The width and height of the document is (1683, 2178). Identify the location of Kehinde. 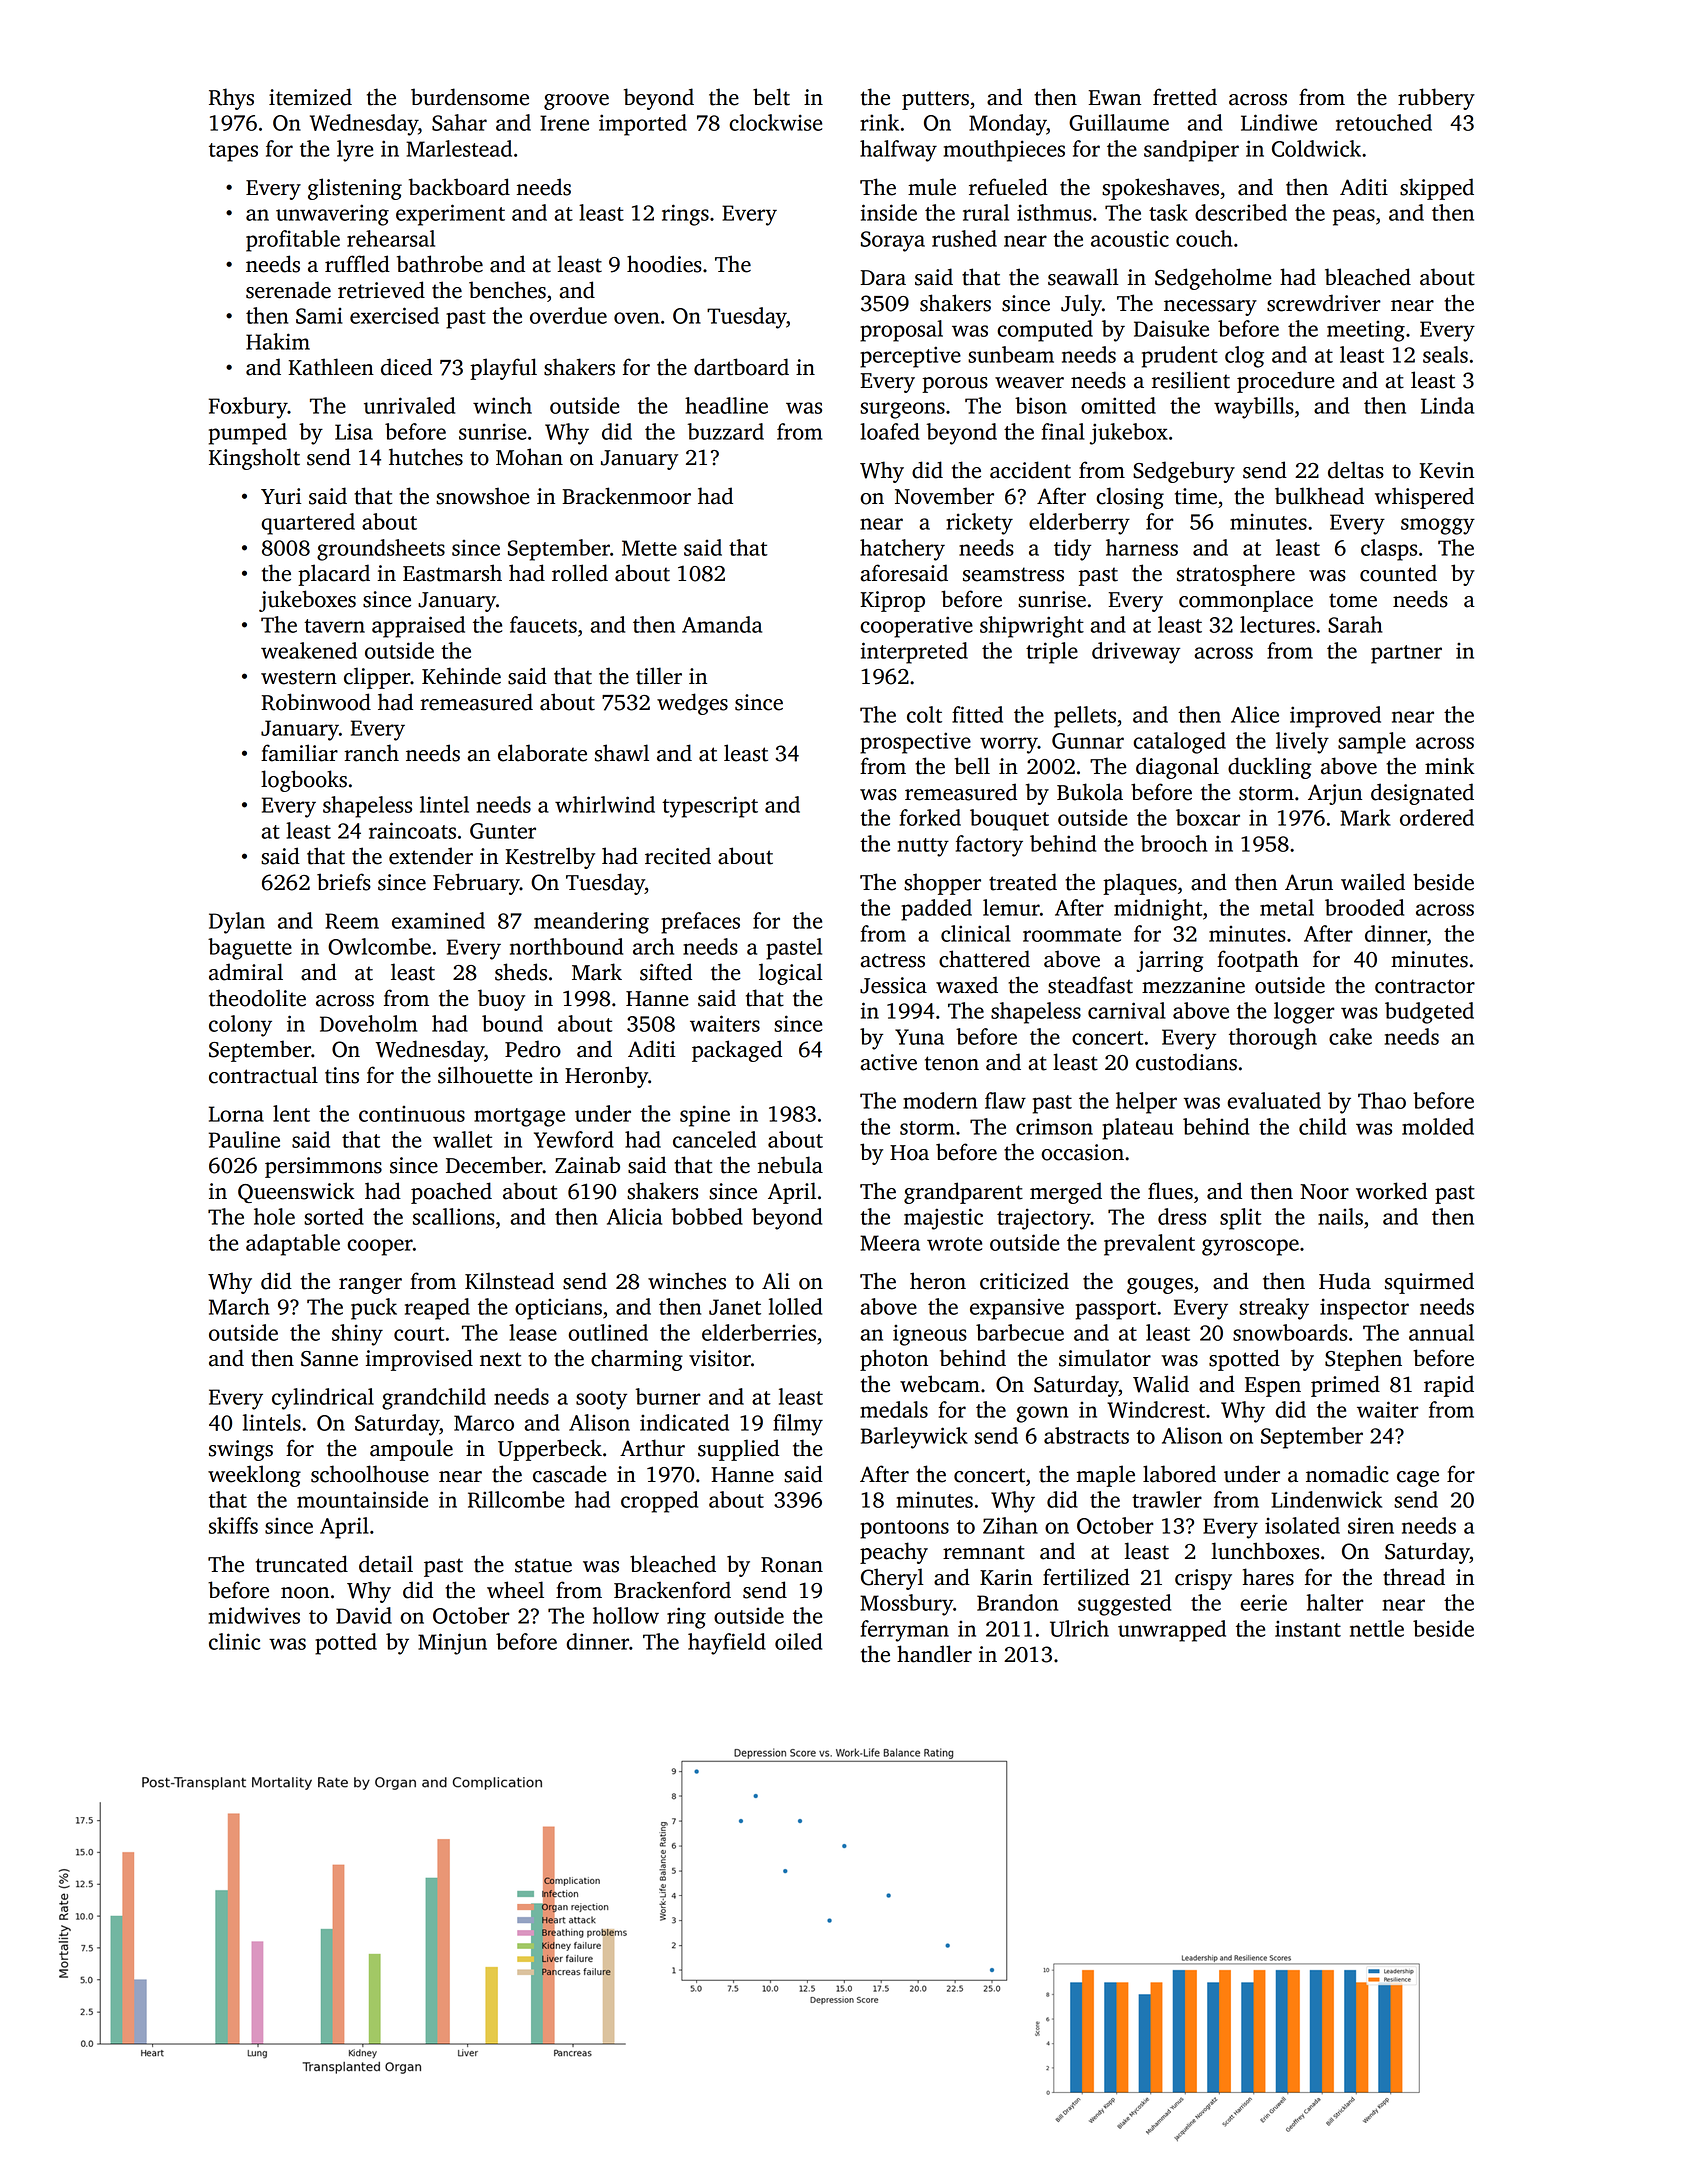
(461, 676).
